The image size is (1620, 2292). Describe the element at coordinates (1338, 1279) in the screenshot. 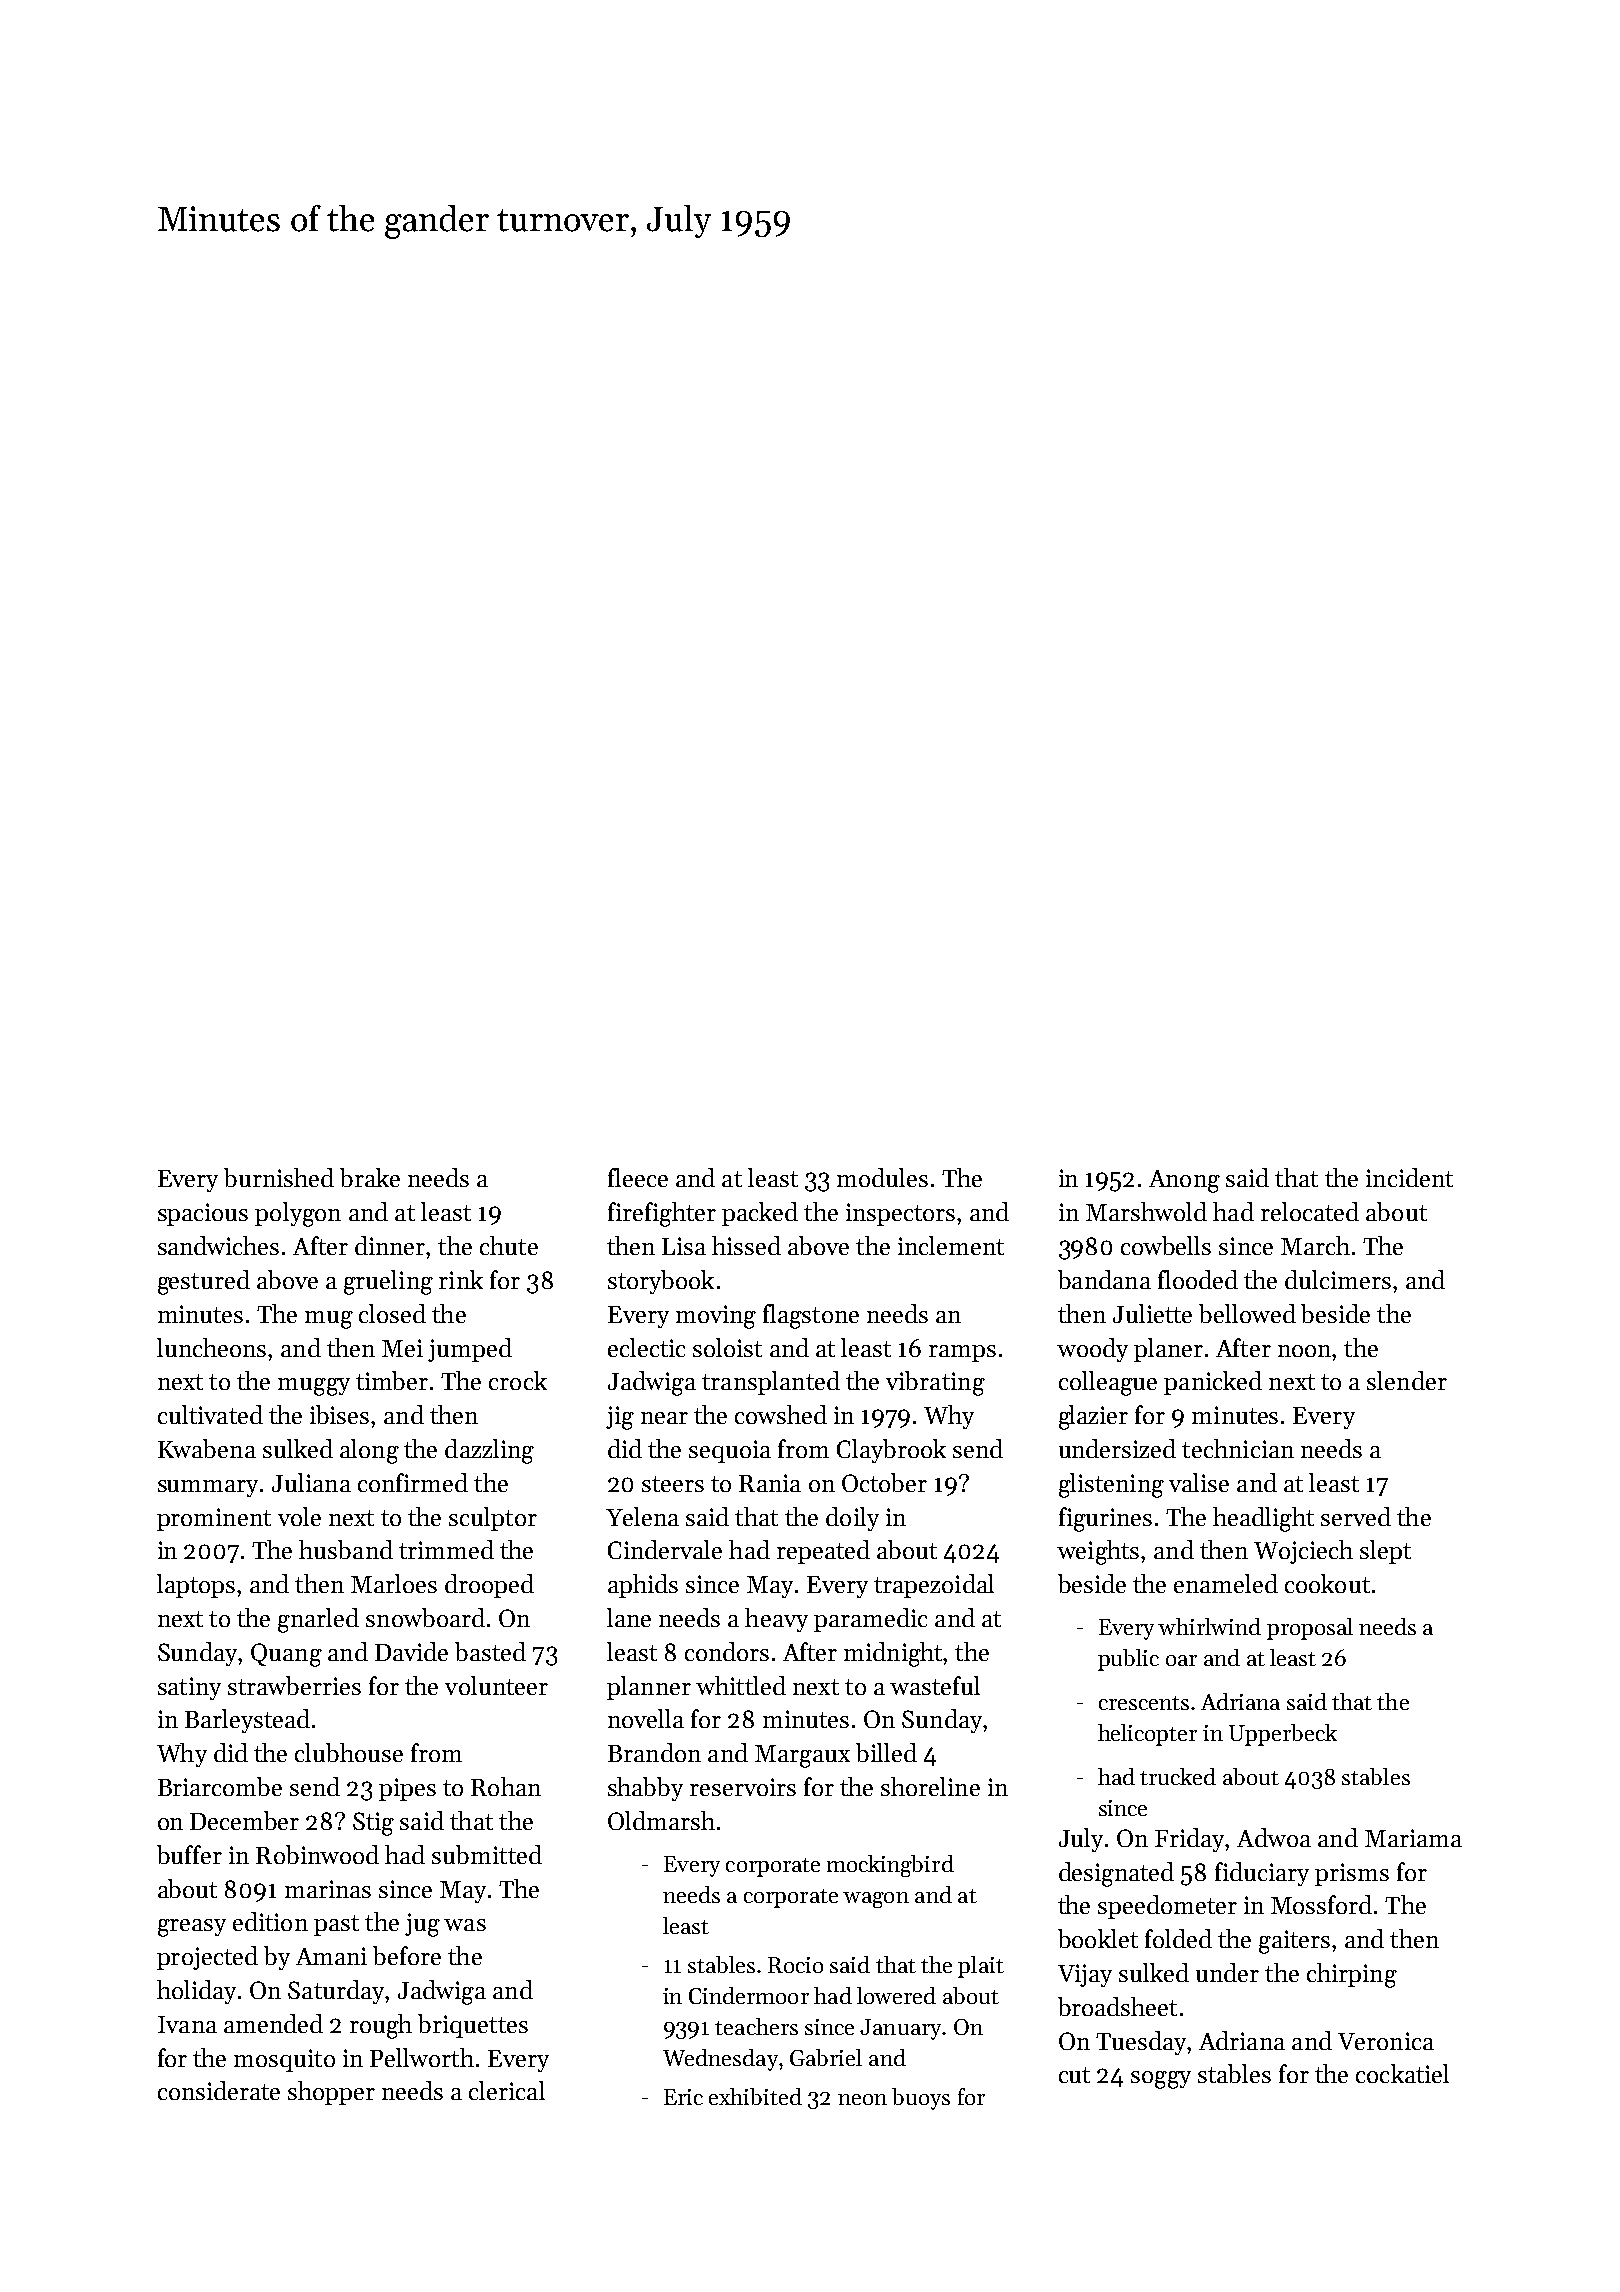

I see `dulcimers` at that location.
